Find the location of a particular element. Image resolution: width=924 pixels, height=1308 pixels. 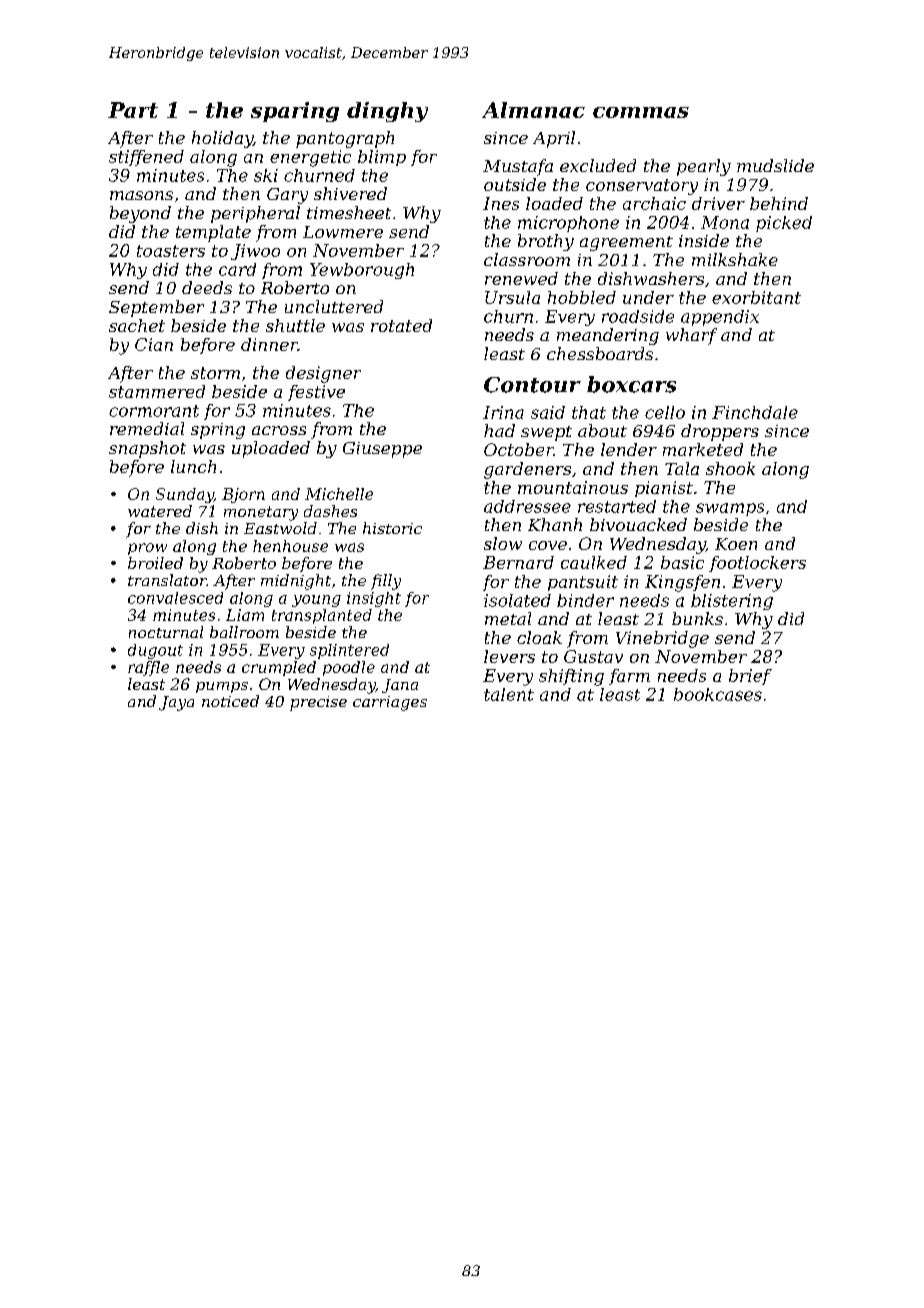

shook is located at coordinates (730, 468).
